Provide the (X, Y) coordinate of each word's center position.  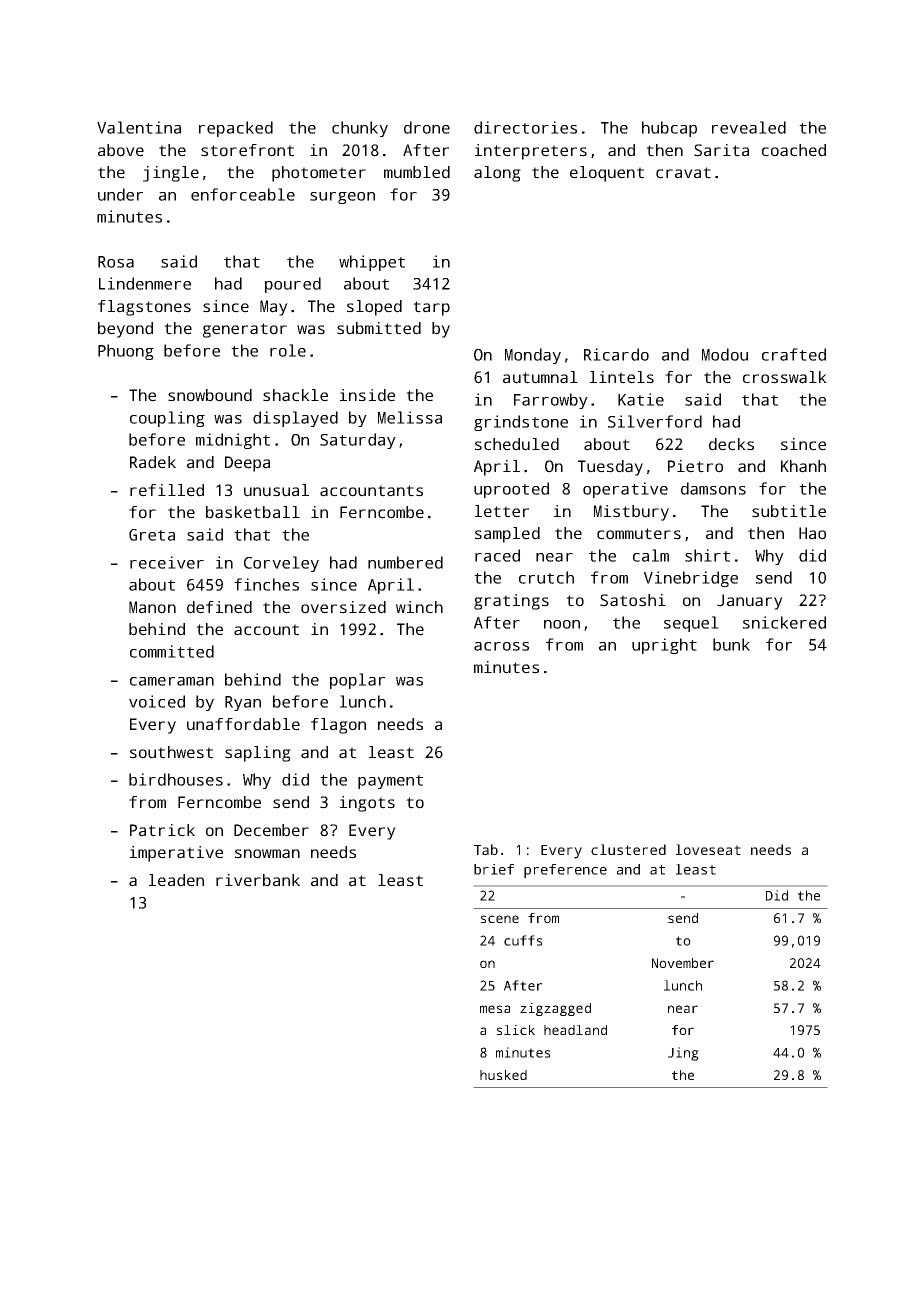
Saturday (358, 441)
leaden (176, 880)
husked (503, 1075)
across (501, 646)
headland (575, 1030)
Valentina (139, 127)
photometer (319, 174)
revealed (749, 127)
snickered (784, 622)
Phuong (126, 352)
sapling (258, 754)
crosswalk (785, 377)
